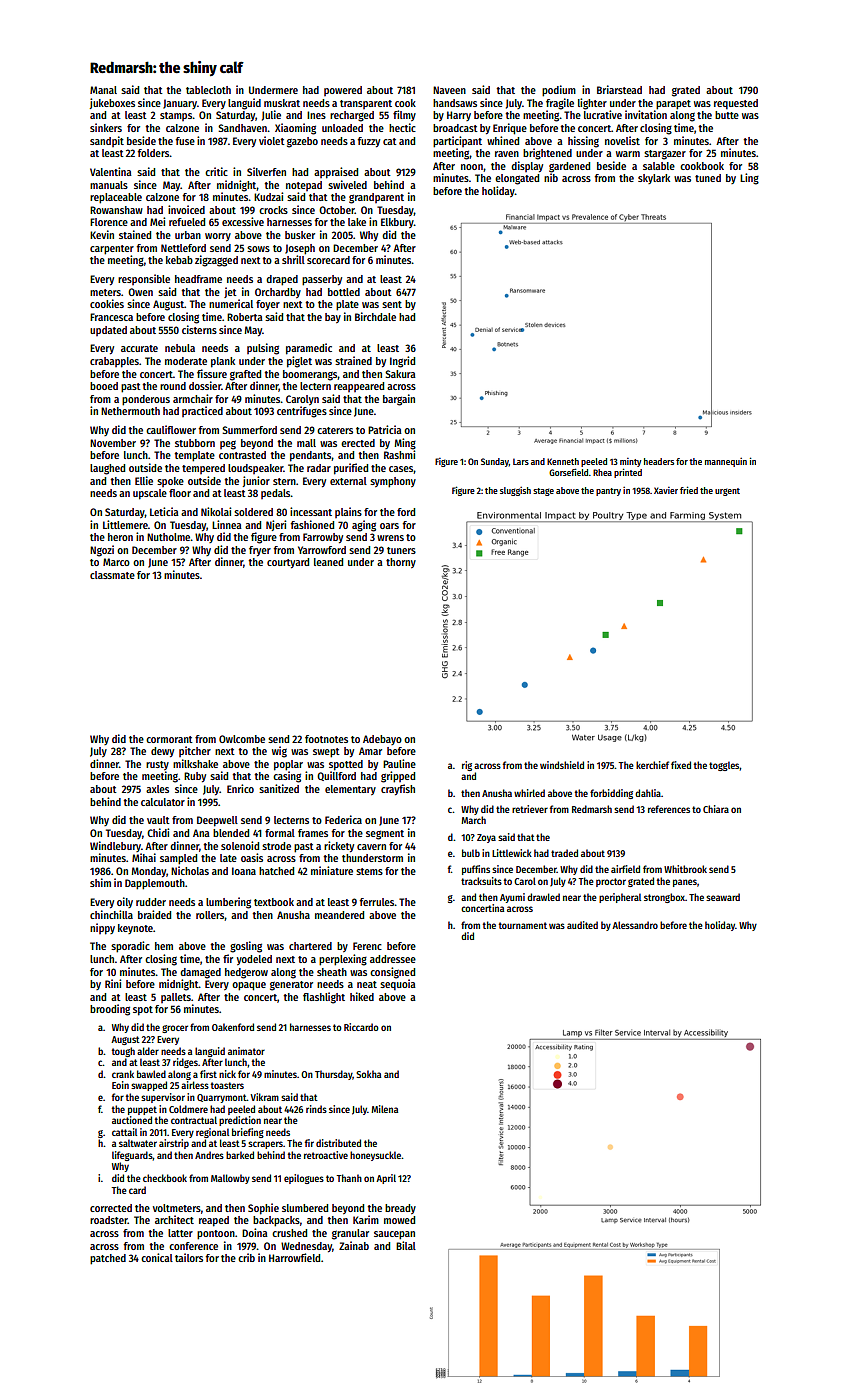  I want to click on dewy, so click(162, 752).
